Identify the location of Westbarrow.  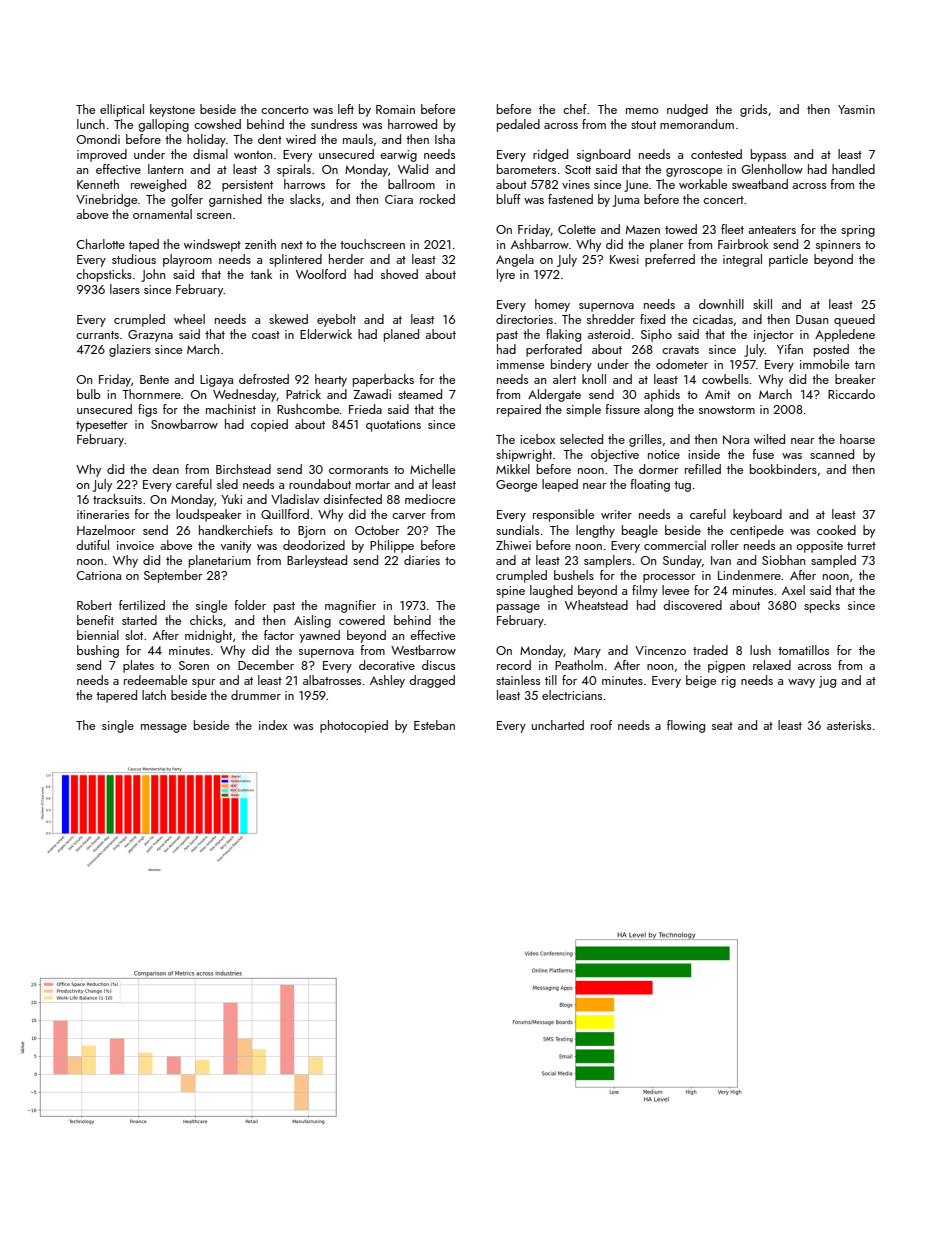
(423, 650).
